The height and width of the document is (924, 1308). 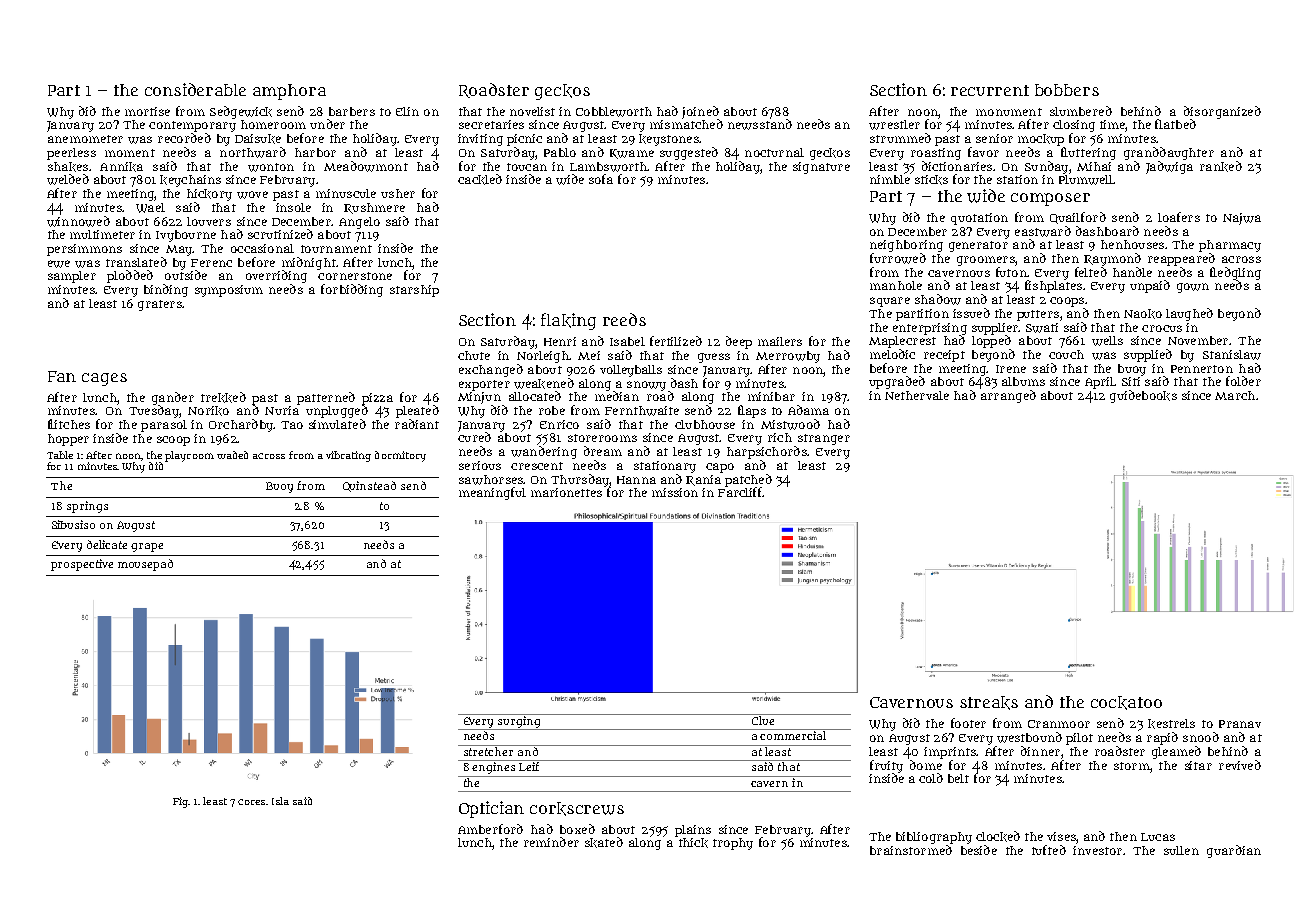 I want to click on cockatoo, so click(x=1126, y=703).
